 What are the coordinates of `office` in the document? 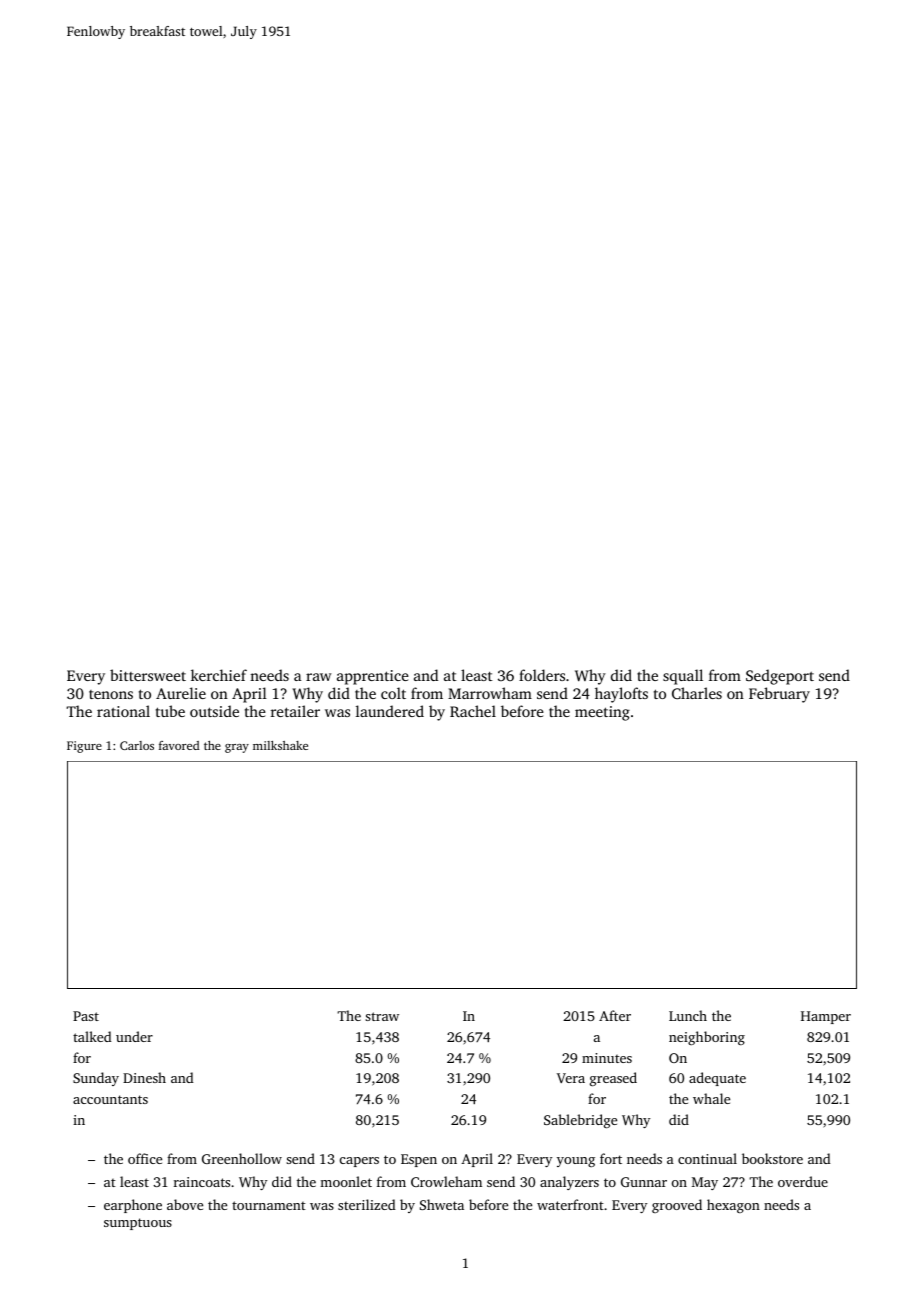 It's located at (145, 1158).
